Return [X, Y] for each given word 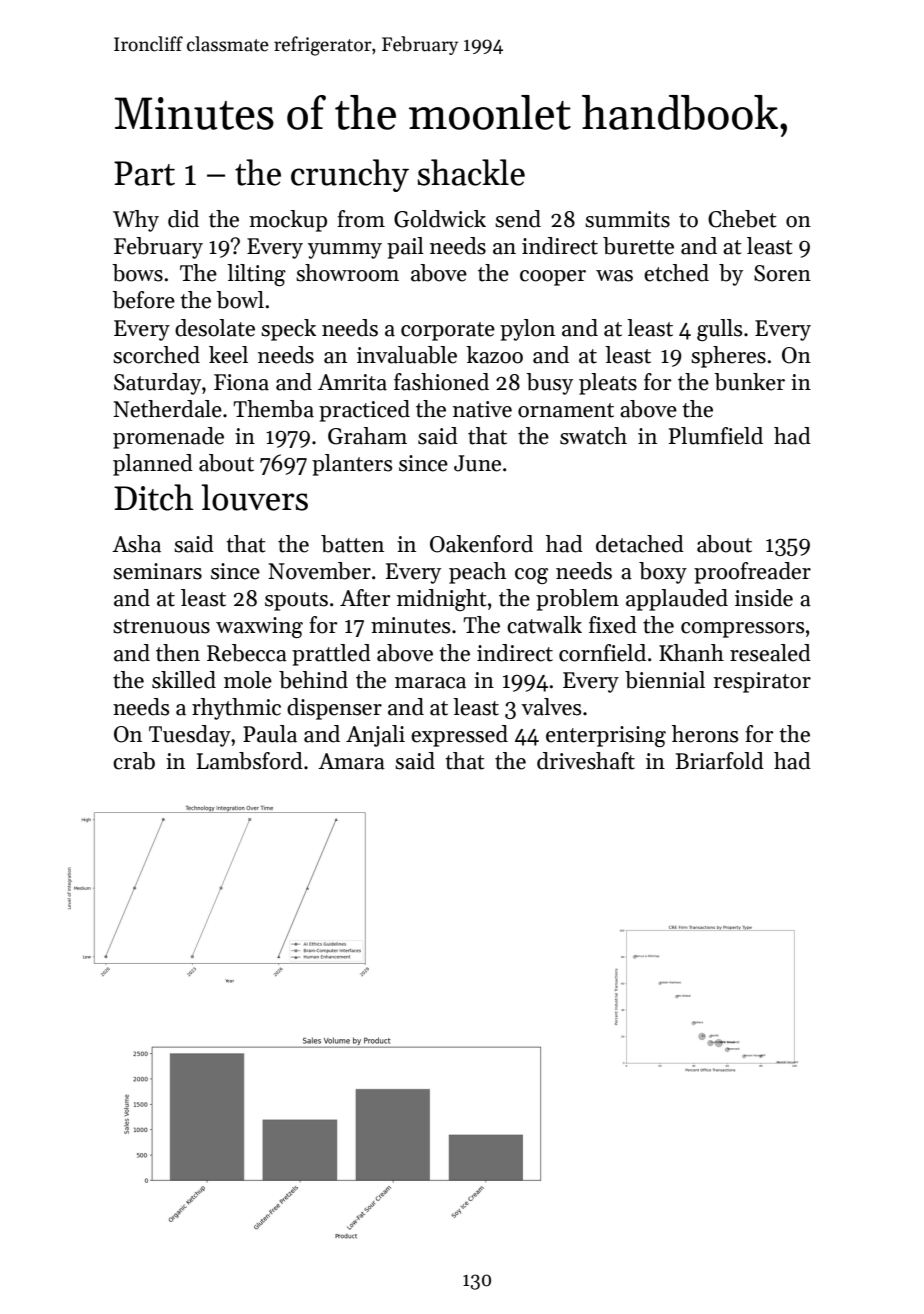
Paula [270, 734]
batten [352, 544]
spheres [728, 357]
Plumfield [716, 436]
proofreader [752, 573]
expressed [459, 736]
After [365, 598]
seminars [157, 571]
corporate [448, 331]
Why [136, 221]
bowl [240, 300]
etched [676, 273]
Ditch [153, 497]
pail [405, 248]
